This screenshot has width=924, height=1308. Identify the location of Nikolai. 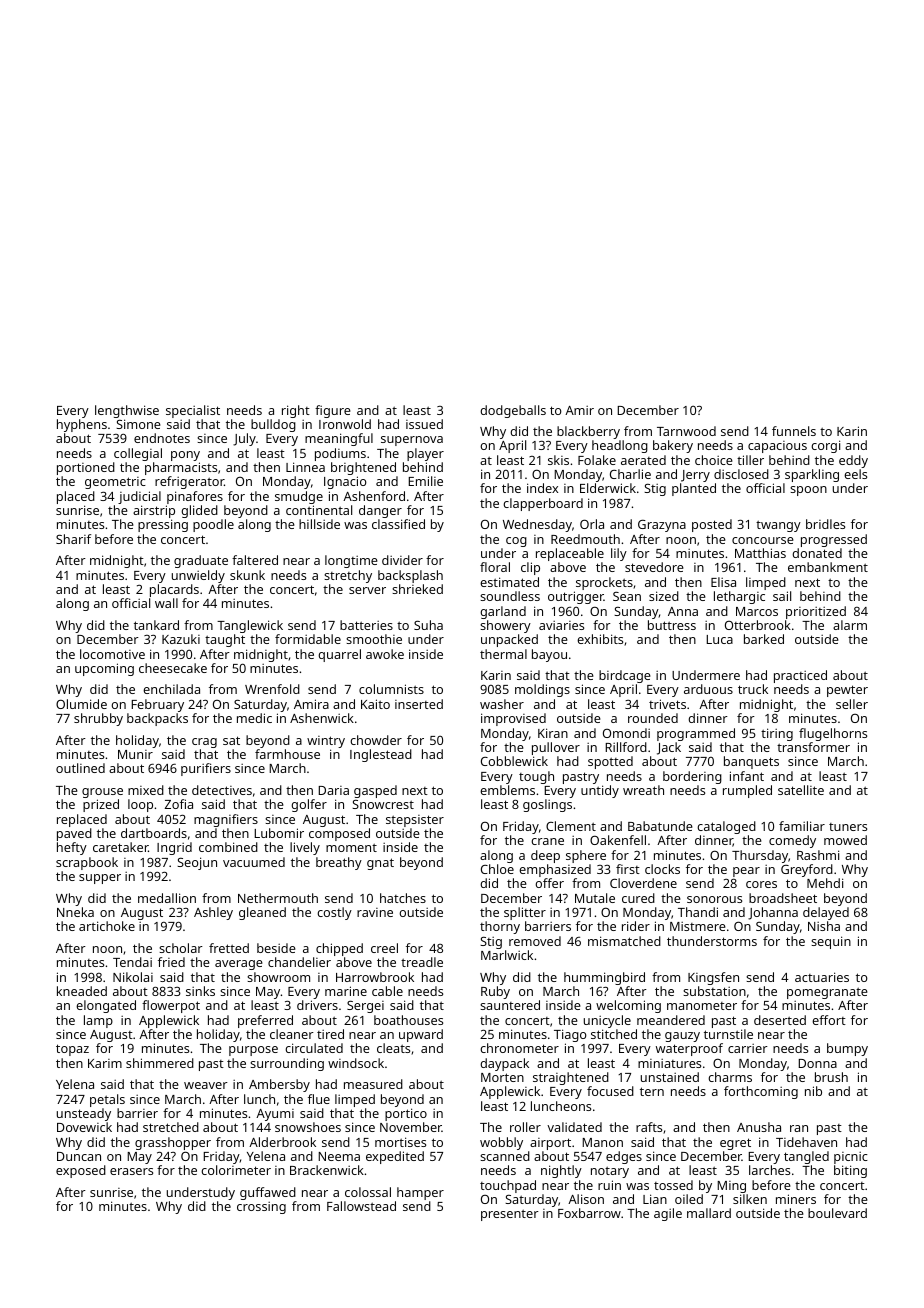
(133, 977).
